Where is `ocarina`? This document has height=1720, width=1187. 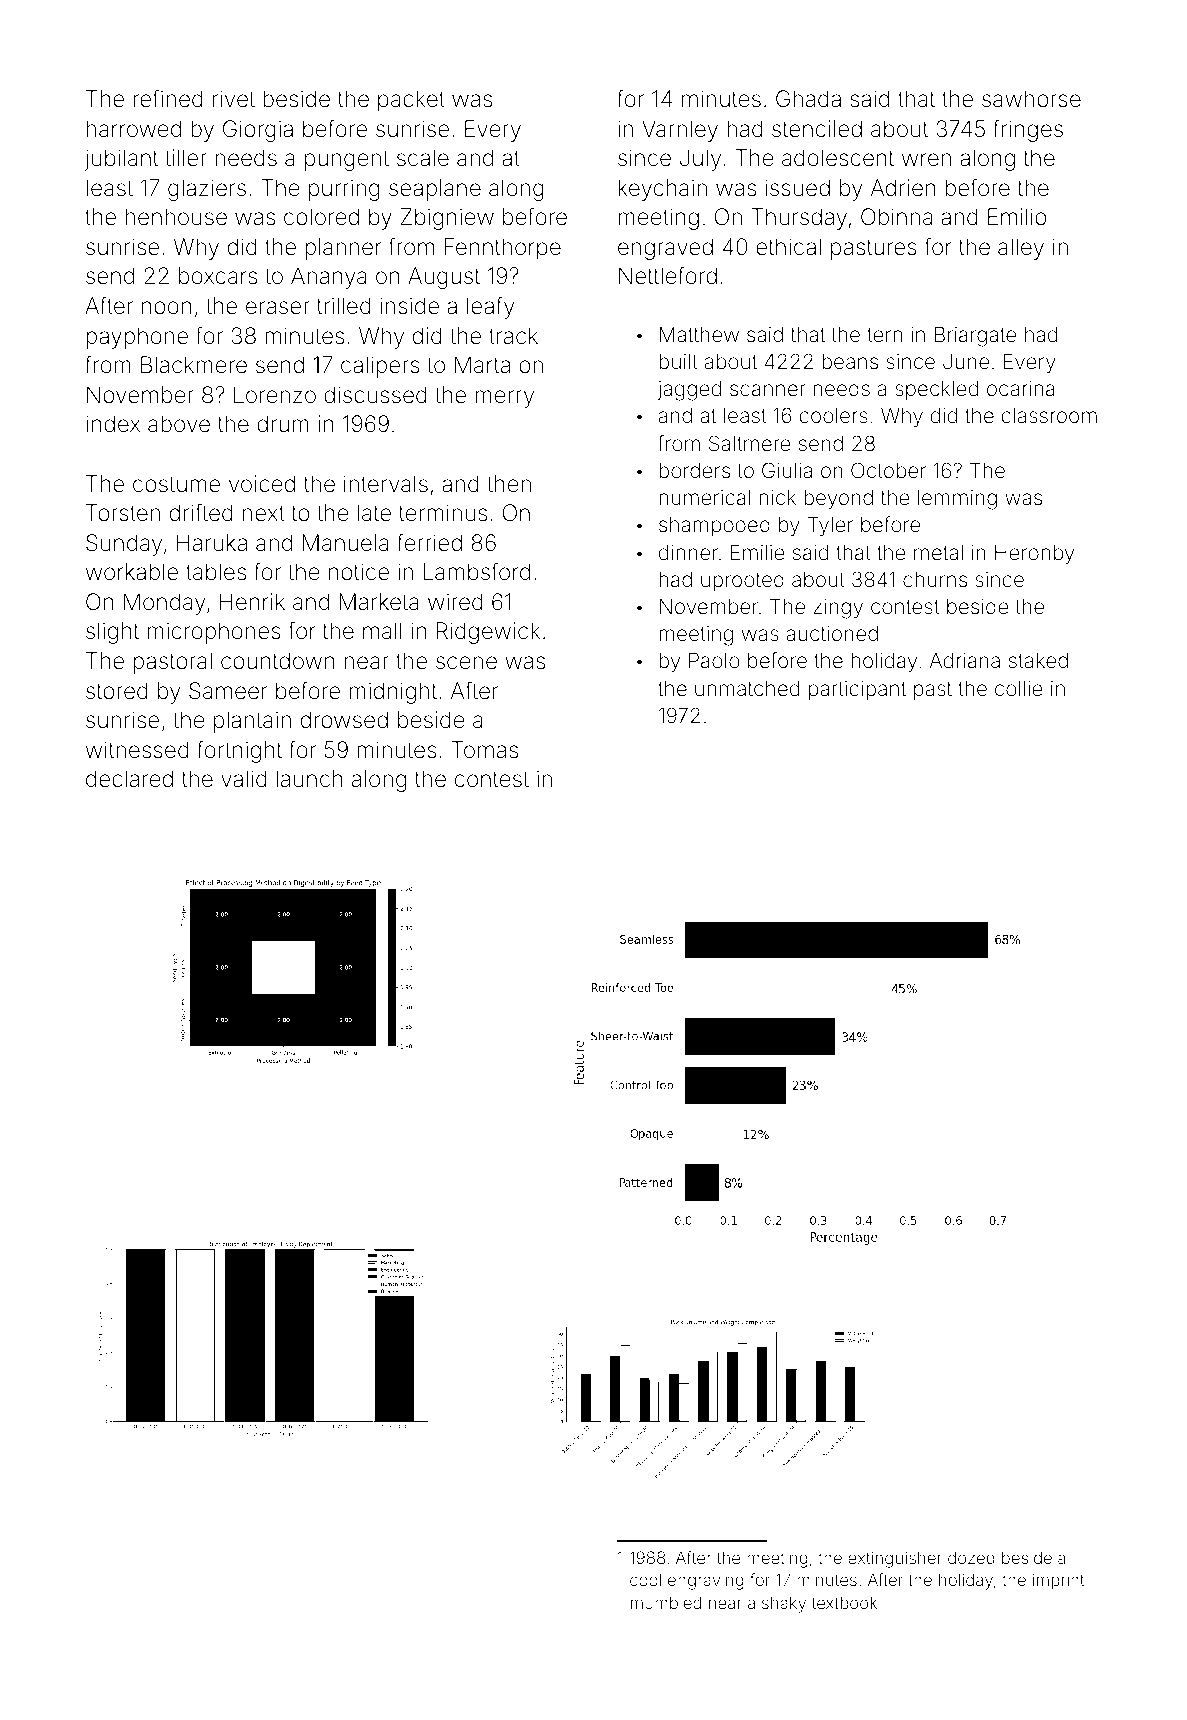
ocarina is located at coordinates (1021, 388).
